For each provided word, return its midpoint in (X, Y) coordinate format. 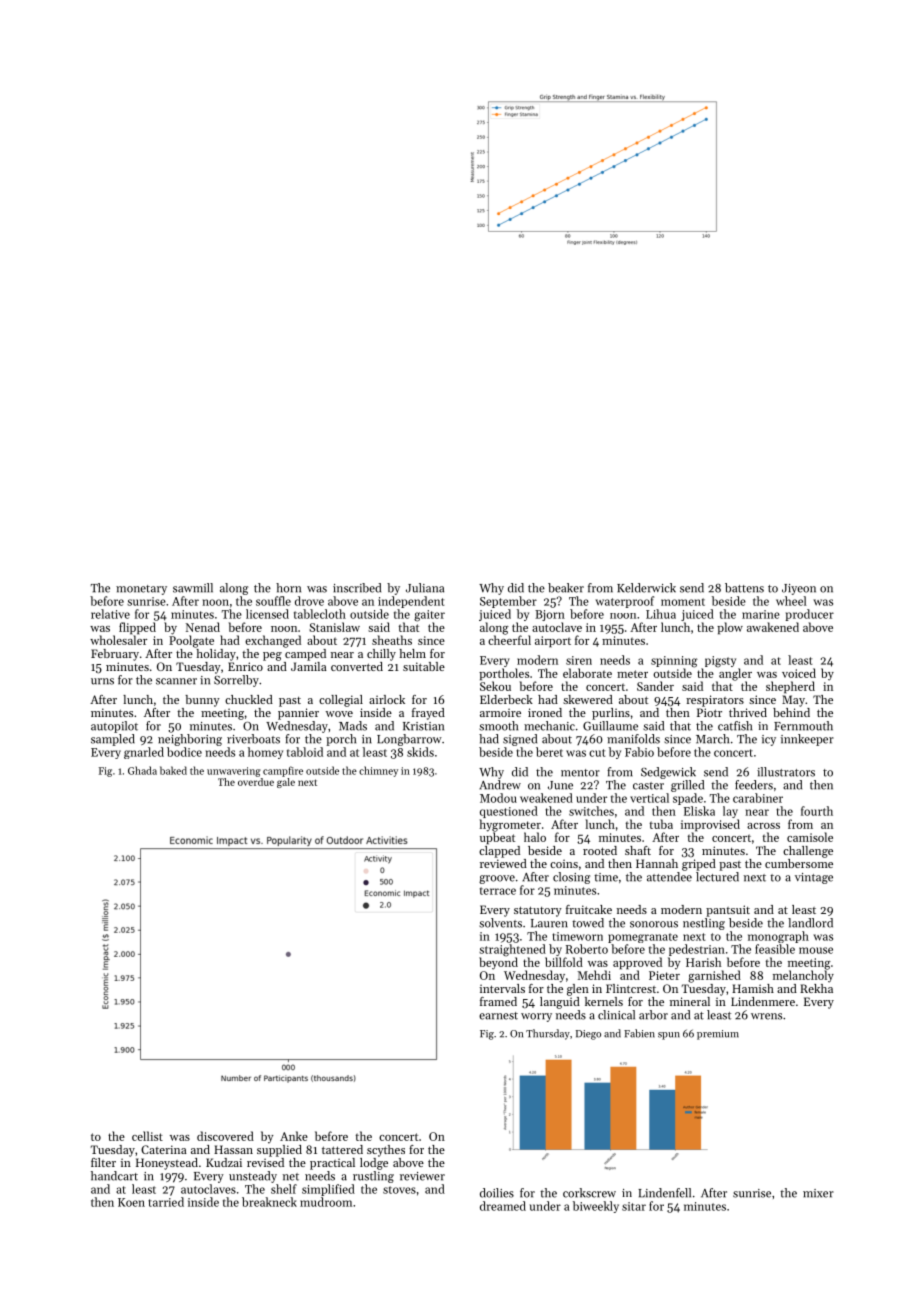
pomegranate (643, 938)
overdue (256, 782)
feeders (754, 785)
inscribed (357, 588)
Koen (131, 1202)
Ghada (142, 770)
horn (288, 588)
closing (571, 878)
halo (535, 837)
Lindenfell (664, 1193)
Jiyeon (799, 589)
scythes (386, 1151)
